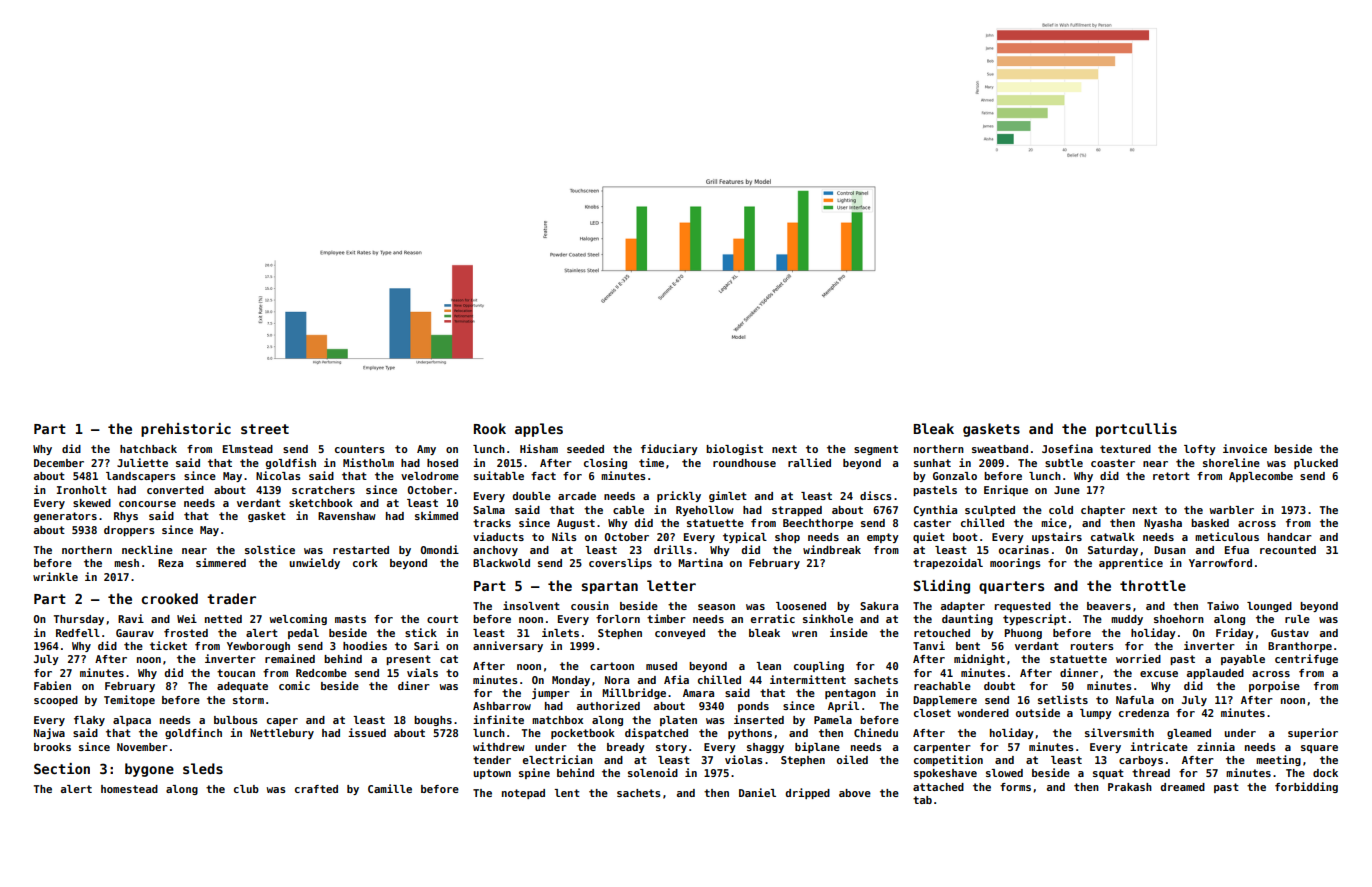  Describe the element at coordinates (551, 693) in the screenshot. I see `jumper` at that location.
